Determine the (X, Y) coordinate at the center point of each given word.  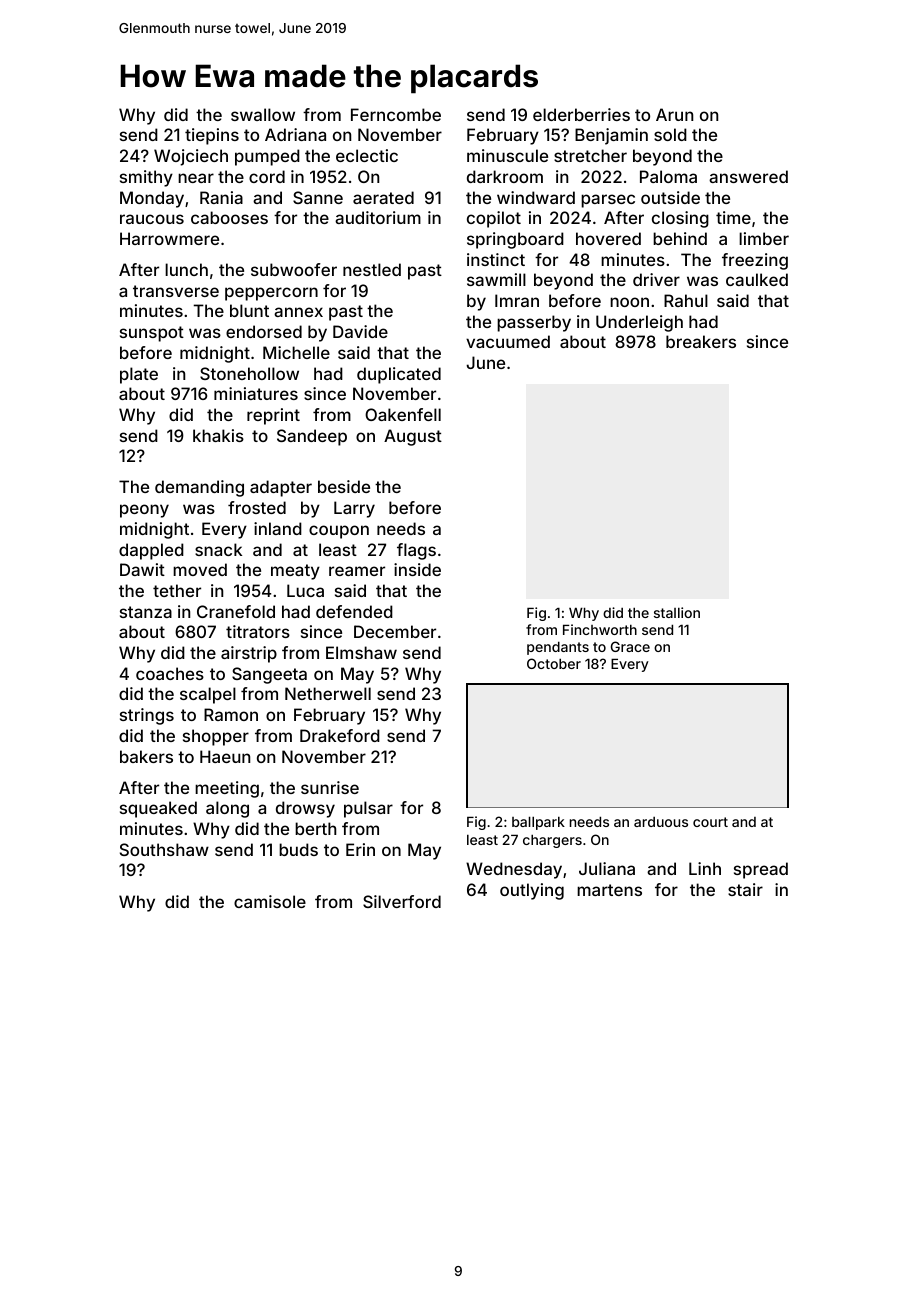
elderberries (581, 114)
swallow (263, 114)
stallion (677, 612)
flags (416, 551)
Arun (674, 114)
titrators (258, 631)
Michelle (296, 352)
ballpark (538, 823)
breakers (701, 341)
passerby (534, 323)
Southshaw (164, 849)
